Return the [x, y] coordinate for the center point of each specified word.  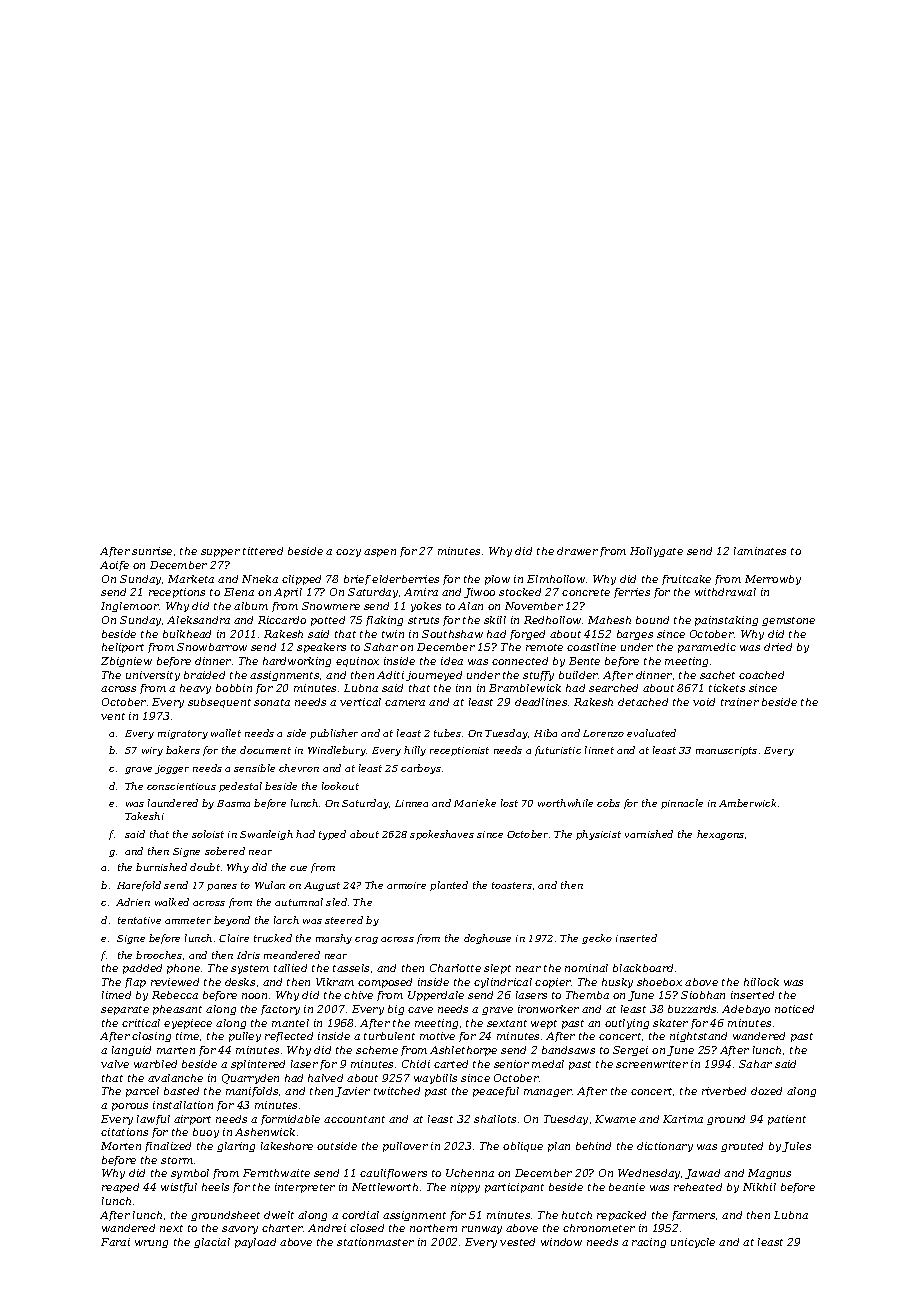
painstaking [726, 621]
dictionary [665, 1147]
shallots [495, 1119]
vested [517, 1242]
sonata [272, 702]
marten [176, 1050]
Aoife [114, 566]
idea [452, 661]
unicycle [693, 1243]
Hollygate [656, 552]
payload [255, 1243]
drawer [577, 551]
